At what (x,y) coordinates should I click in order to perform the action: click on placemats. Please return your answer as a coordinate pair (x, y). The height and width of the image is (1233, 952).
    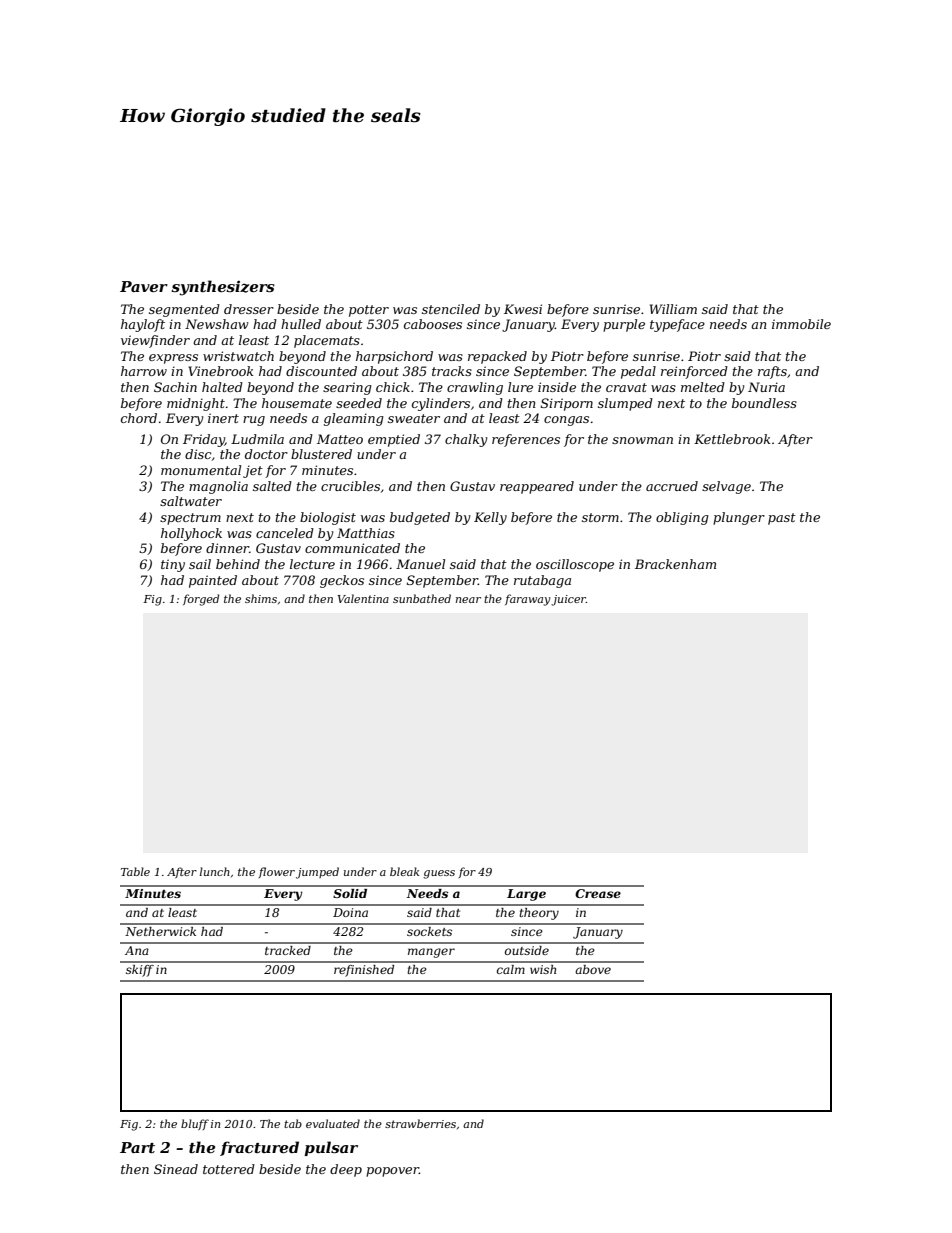
    Looking at the image, I should click on (327, 341).
